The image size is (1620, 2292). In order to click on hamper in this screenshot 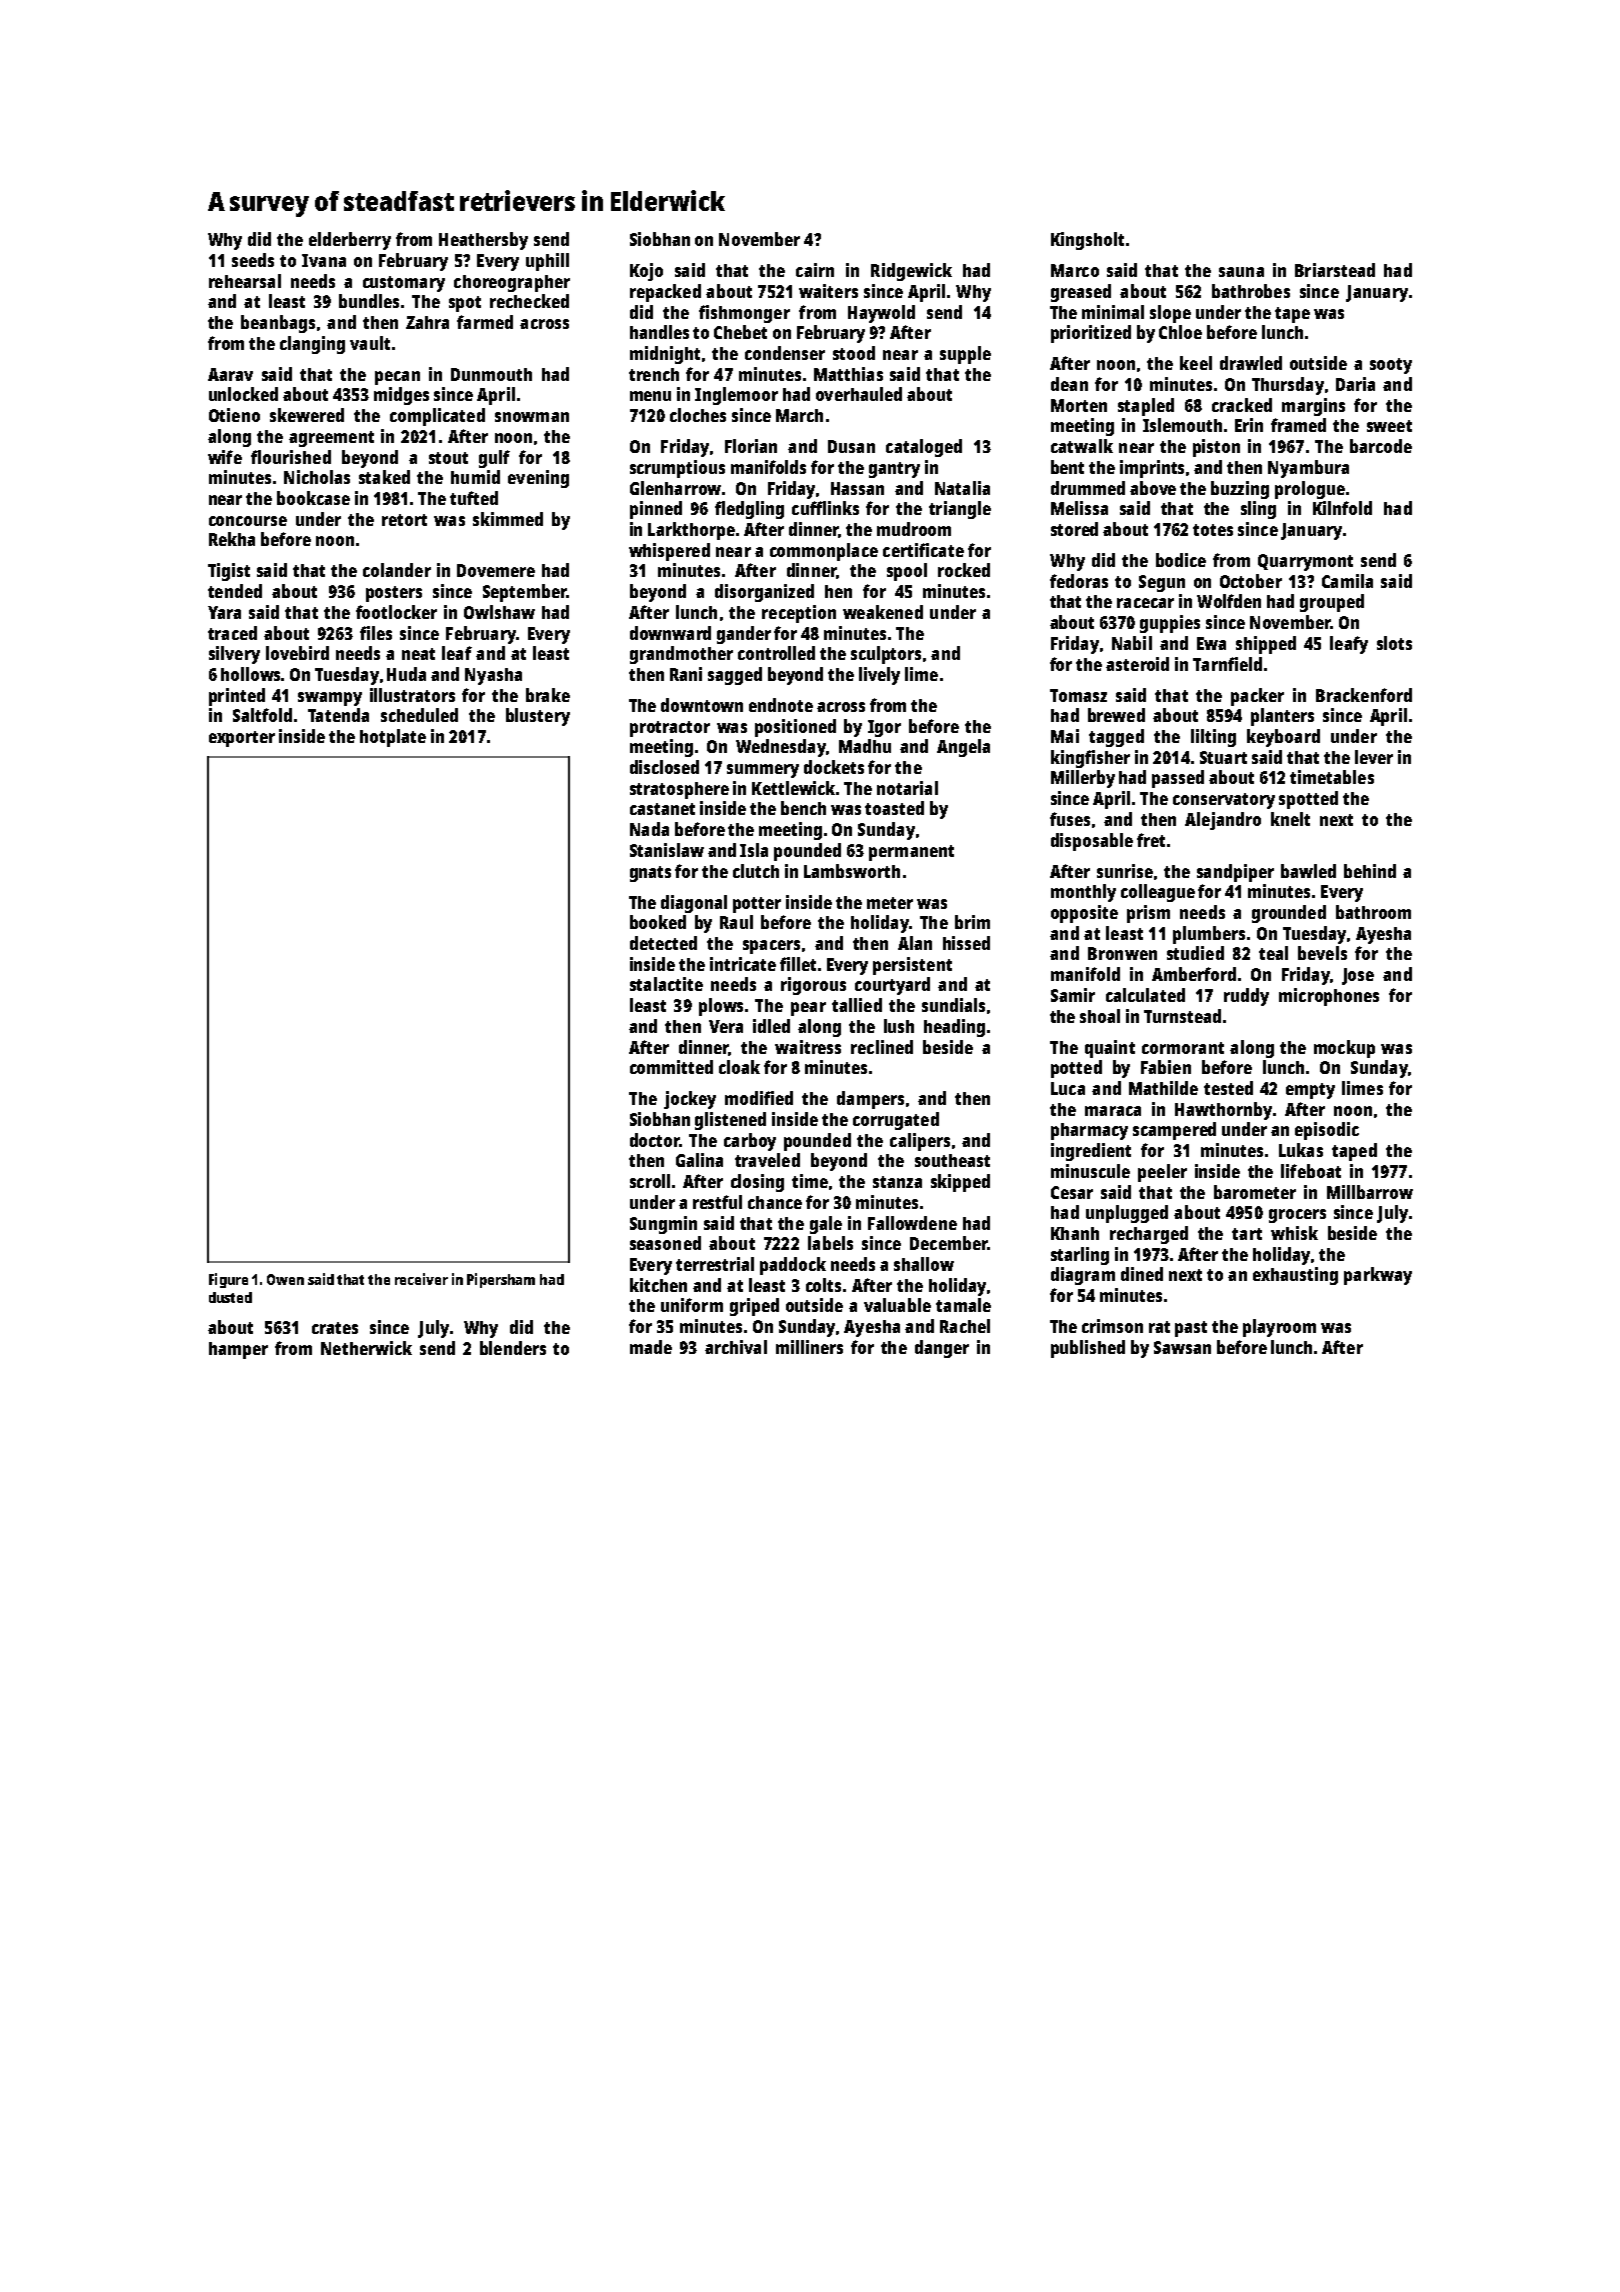, I will do `click(238, 1350)`.
